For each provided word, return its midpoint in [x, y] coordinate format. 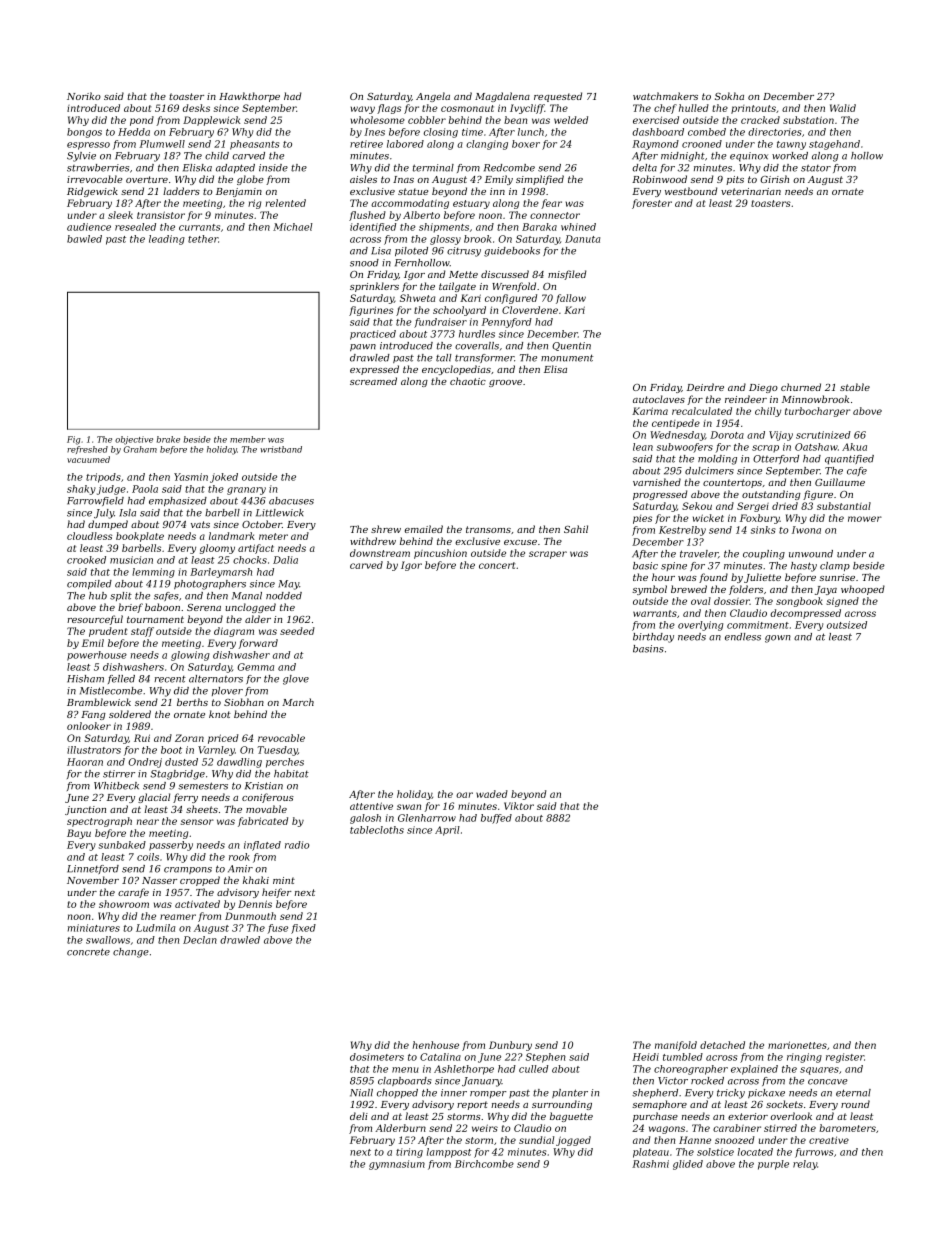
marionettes [797, 1045]
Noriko [84, 96]
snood [364, 263]
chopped [397, 1093]
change [131, 953]
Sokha [729, 96]
